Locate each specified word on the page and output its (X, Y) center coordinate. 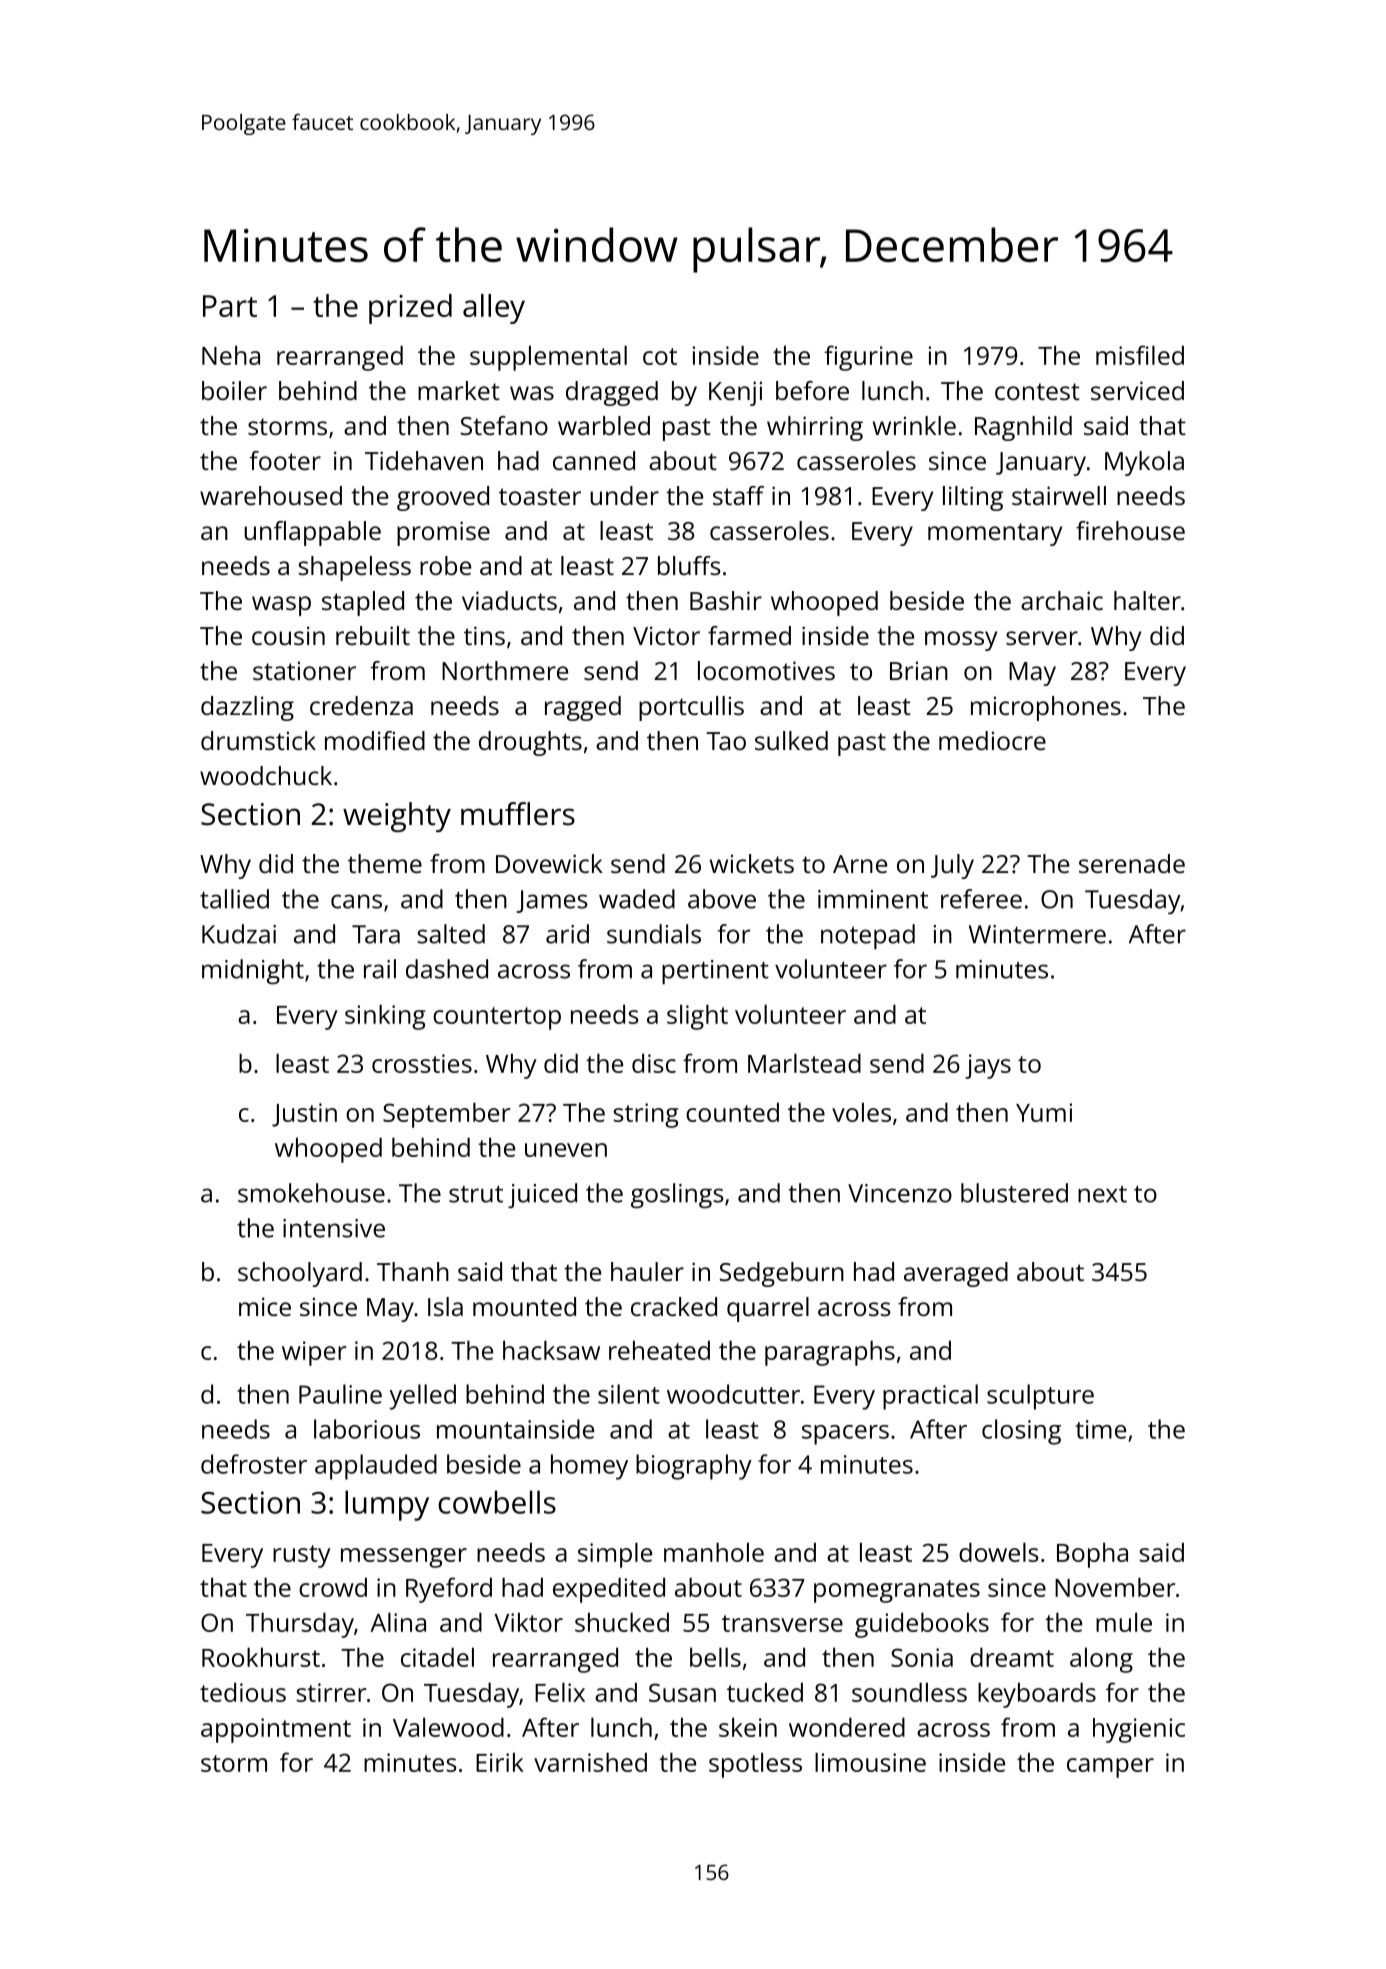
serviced (1137, 390)
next (1102, 1194)
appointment (276, 1730)
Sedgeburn (782, 1274)
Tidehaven (424, 460)
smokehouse (311, 1193)
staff (738, 495)
